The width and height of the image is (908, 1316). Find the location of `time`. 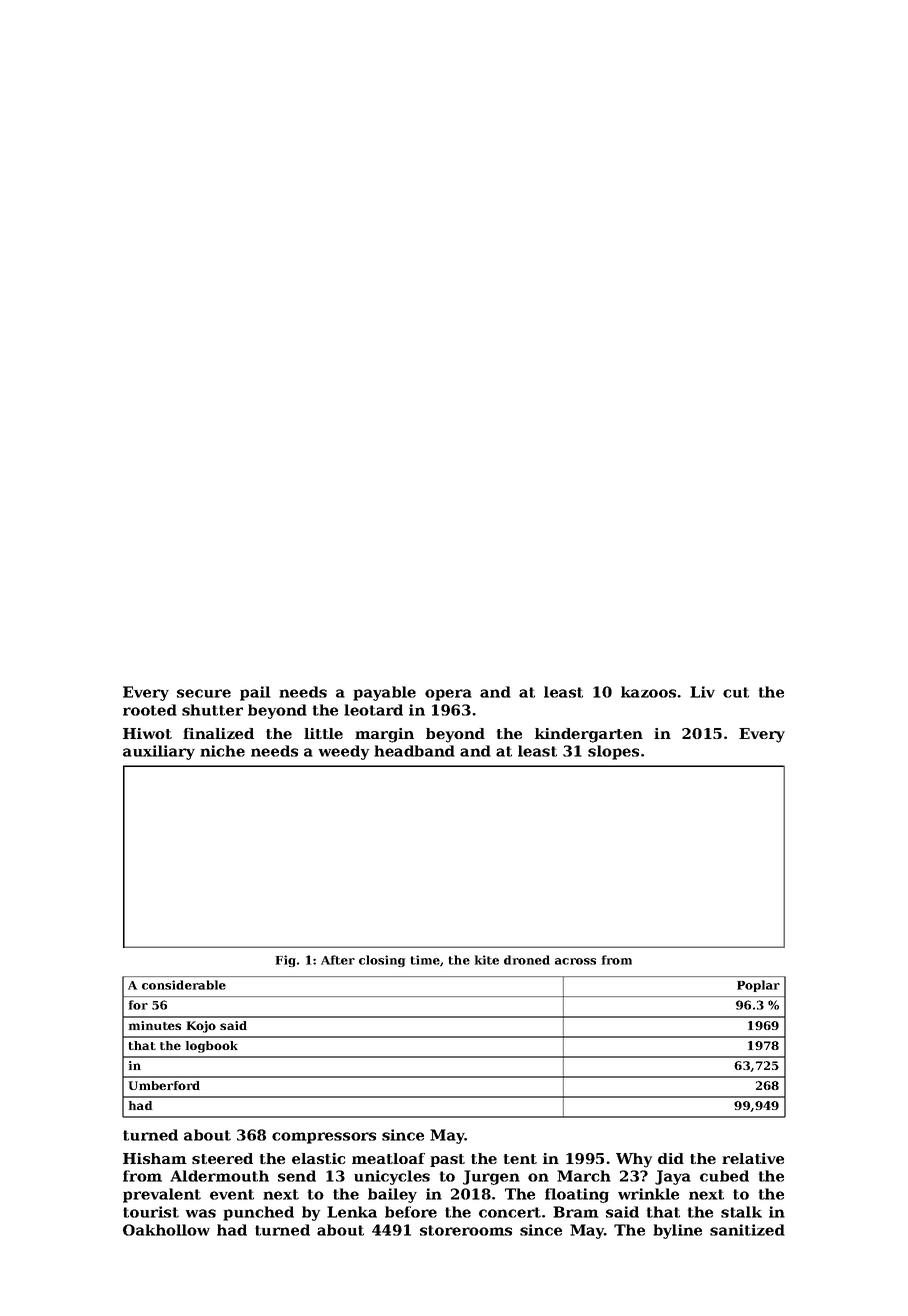

time is located at coordinates (425, 960).
